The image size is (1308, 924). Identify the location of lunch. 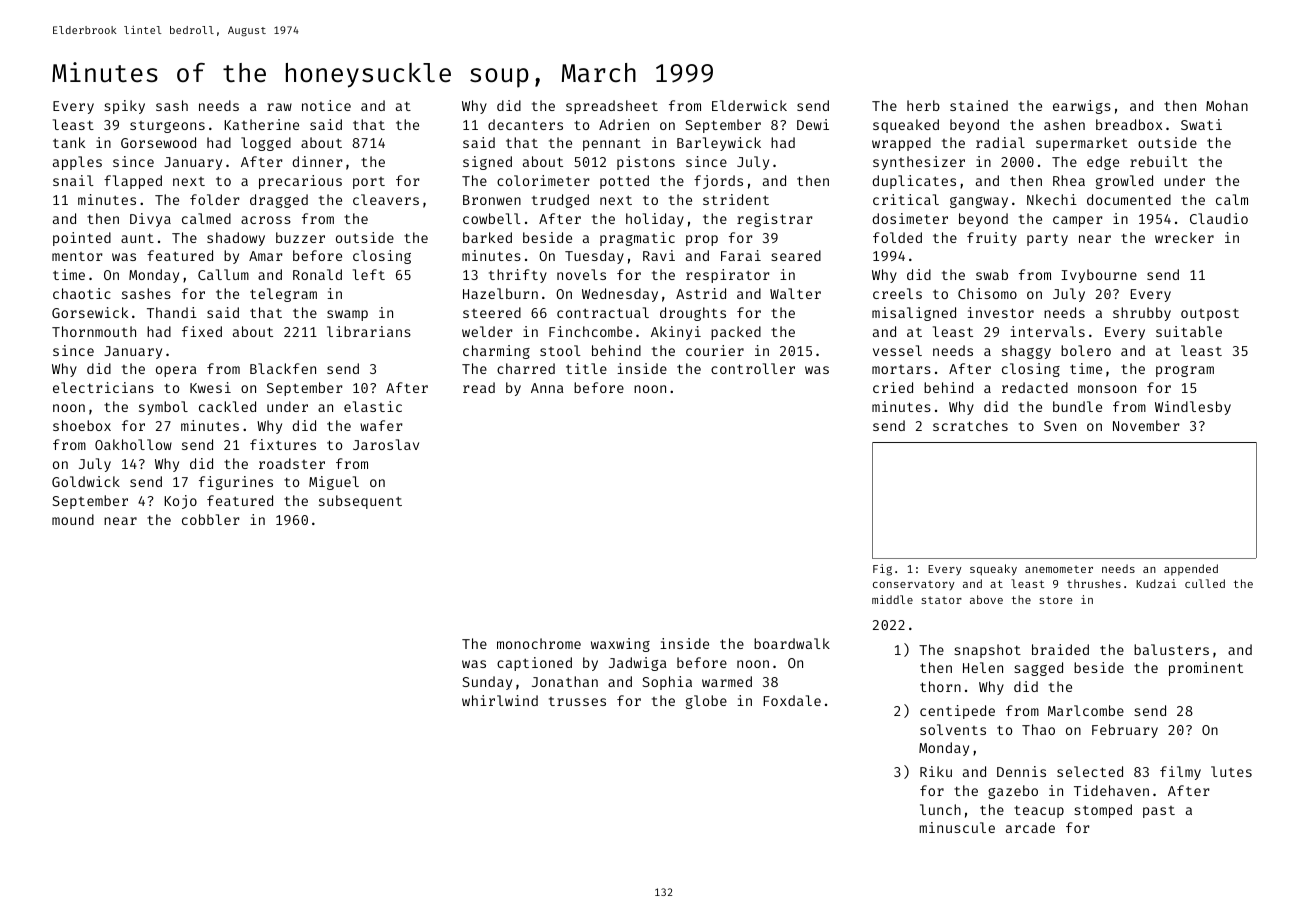
(940, 809).
